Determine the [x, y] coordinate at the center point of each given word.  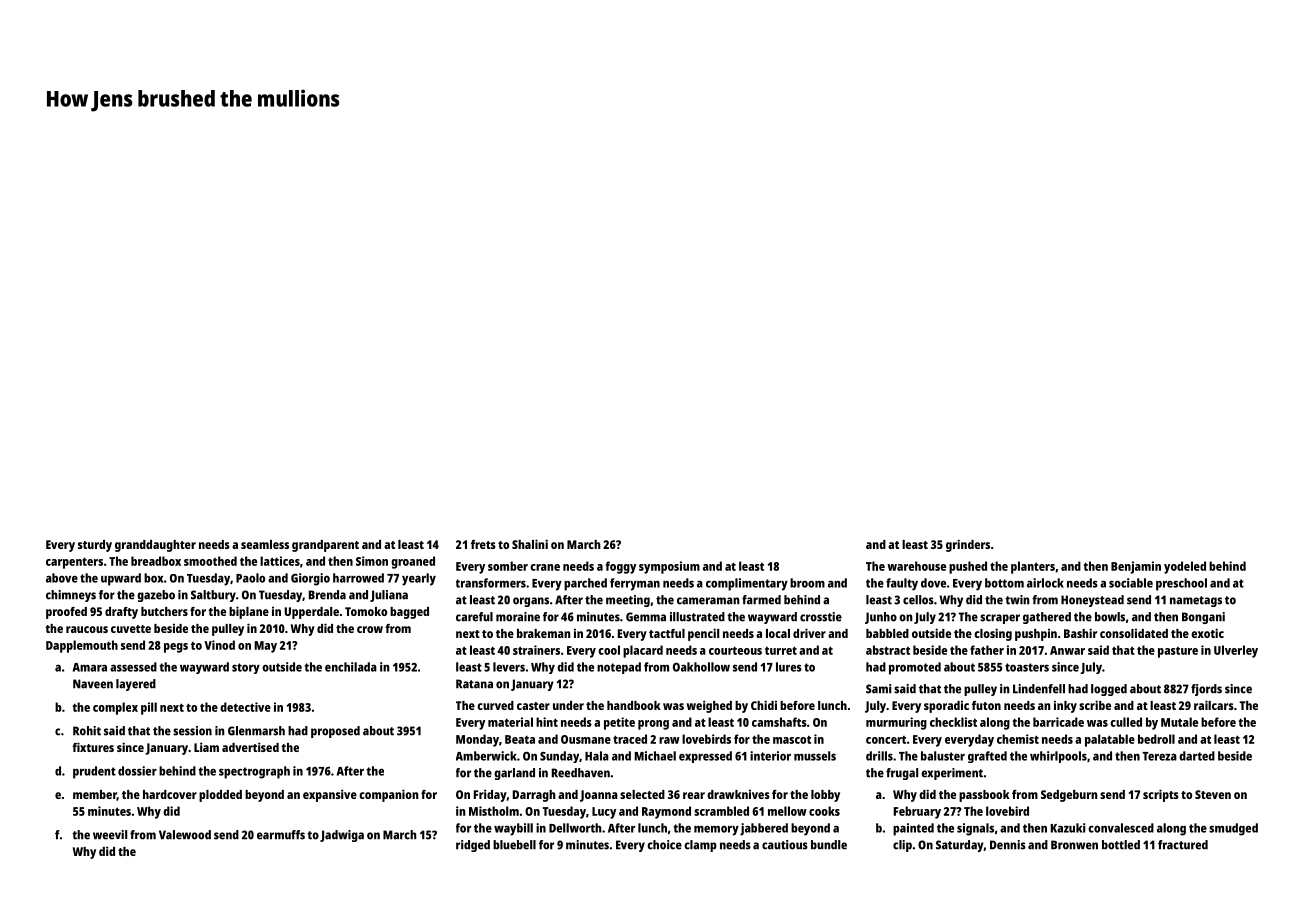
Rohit [87, 731]
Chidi [764, 705]
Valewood [185, 835]
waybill [513, 829]
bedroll [1156, 739]
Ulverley [1236, 651]
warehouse [916, 566]
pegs [176, 648]
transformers [491, 583]
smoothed [210, 561]
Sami [878, 689]
